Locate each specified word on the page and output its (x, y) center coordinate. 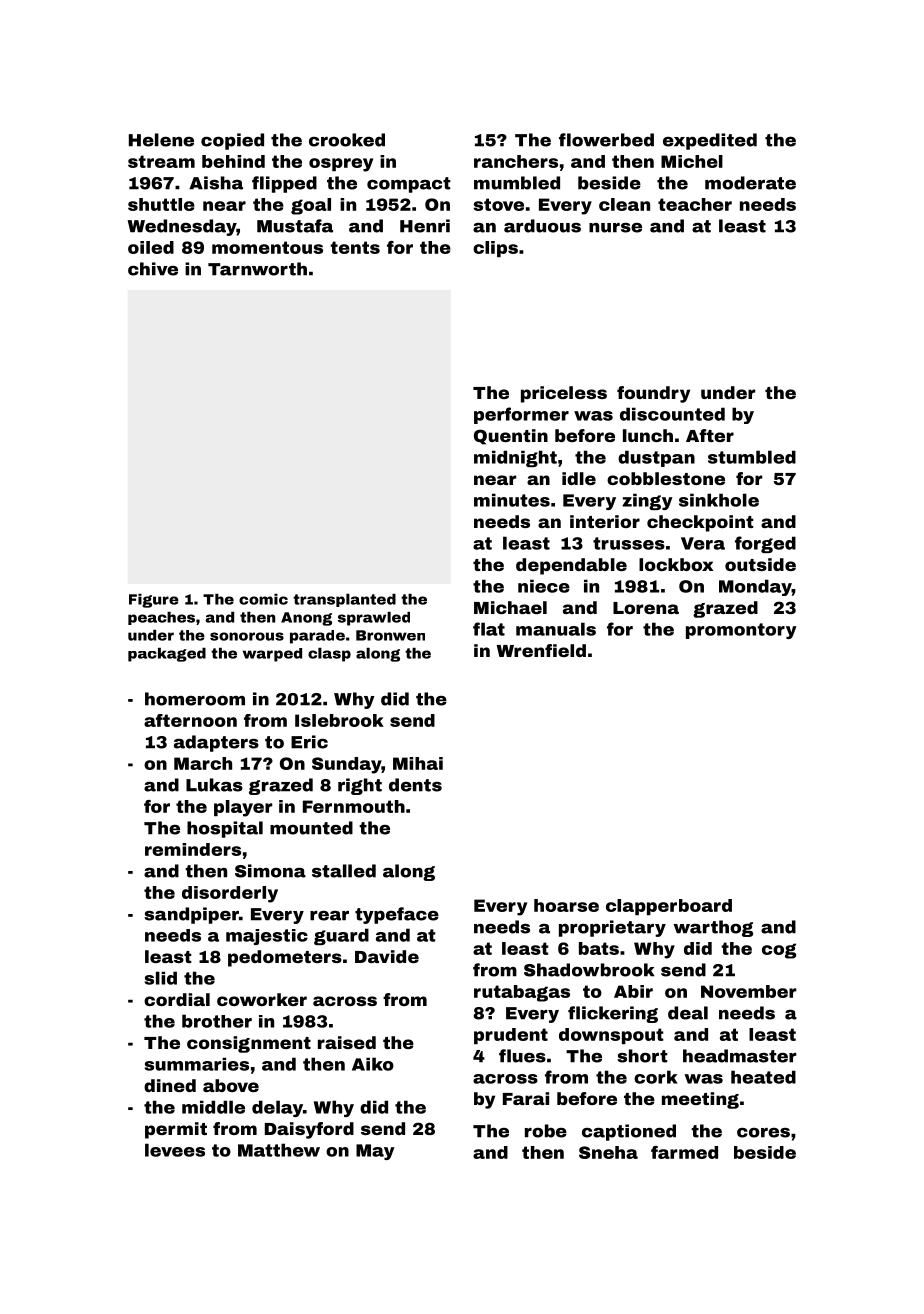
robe (546, 1131)
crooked (347, 140)
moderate (750, 183)
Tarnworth (257, 269)
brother (217, 1021)
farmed (684, 1152)
